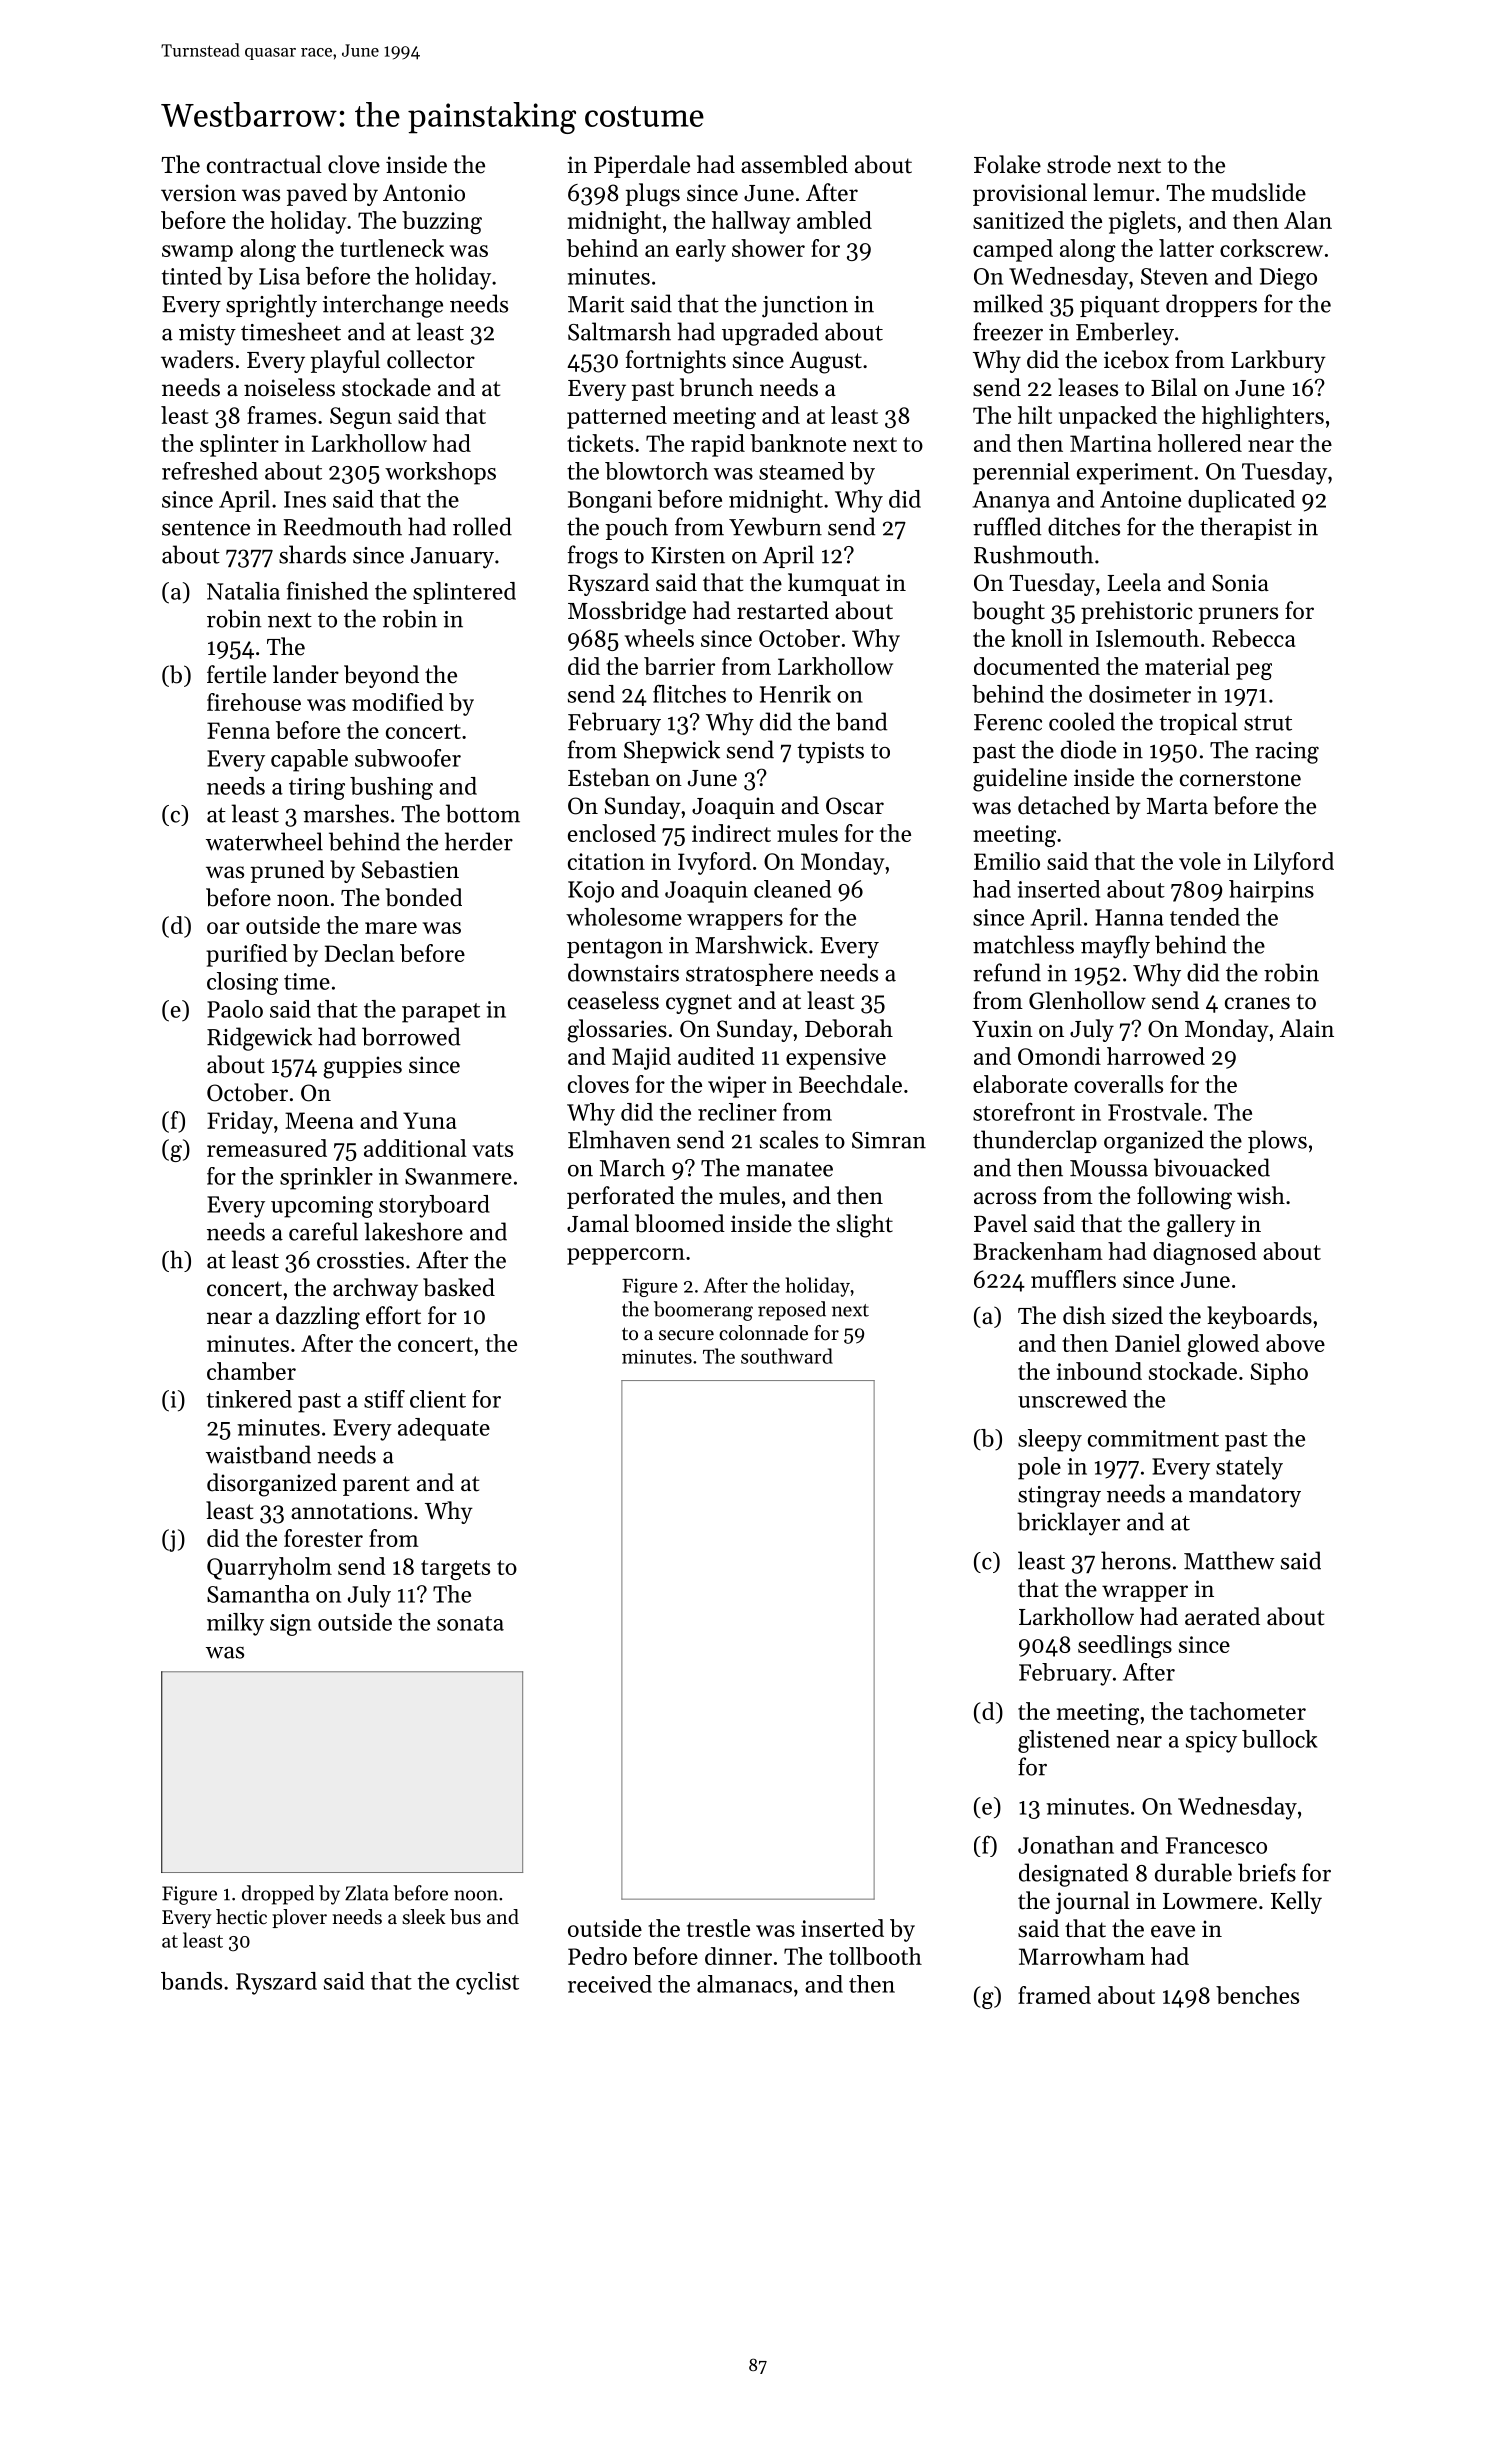 The image size is (1496, 2464). I want to click on strode, so click(1079, 164).
